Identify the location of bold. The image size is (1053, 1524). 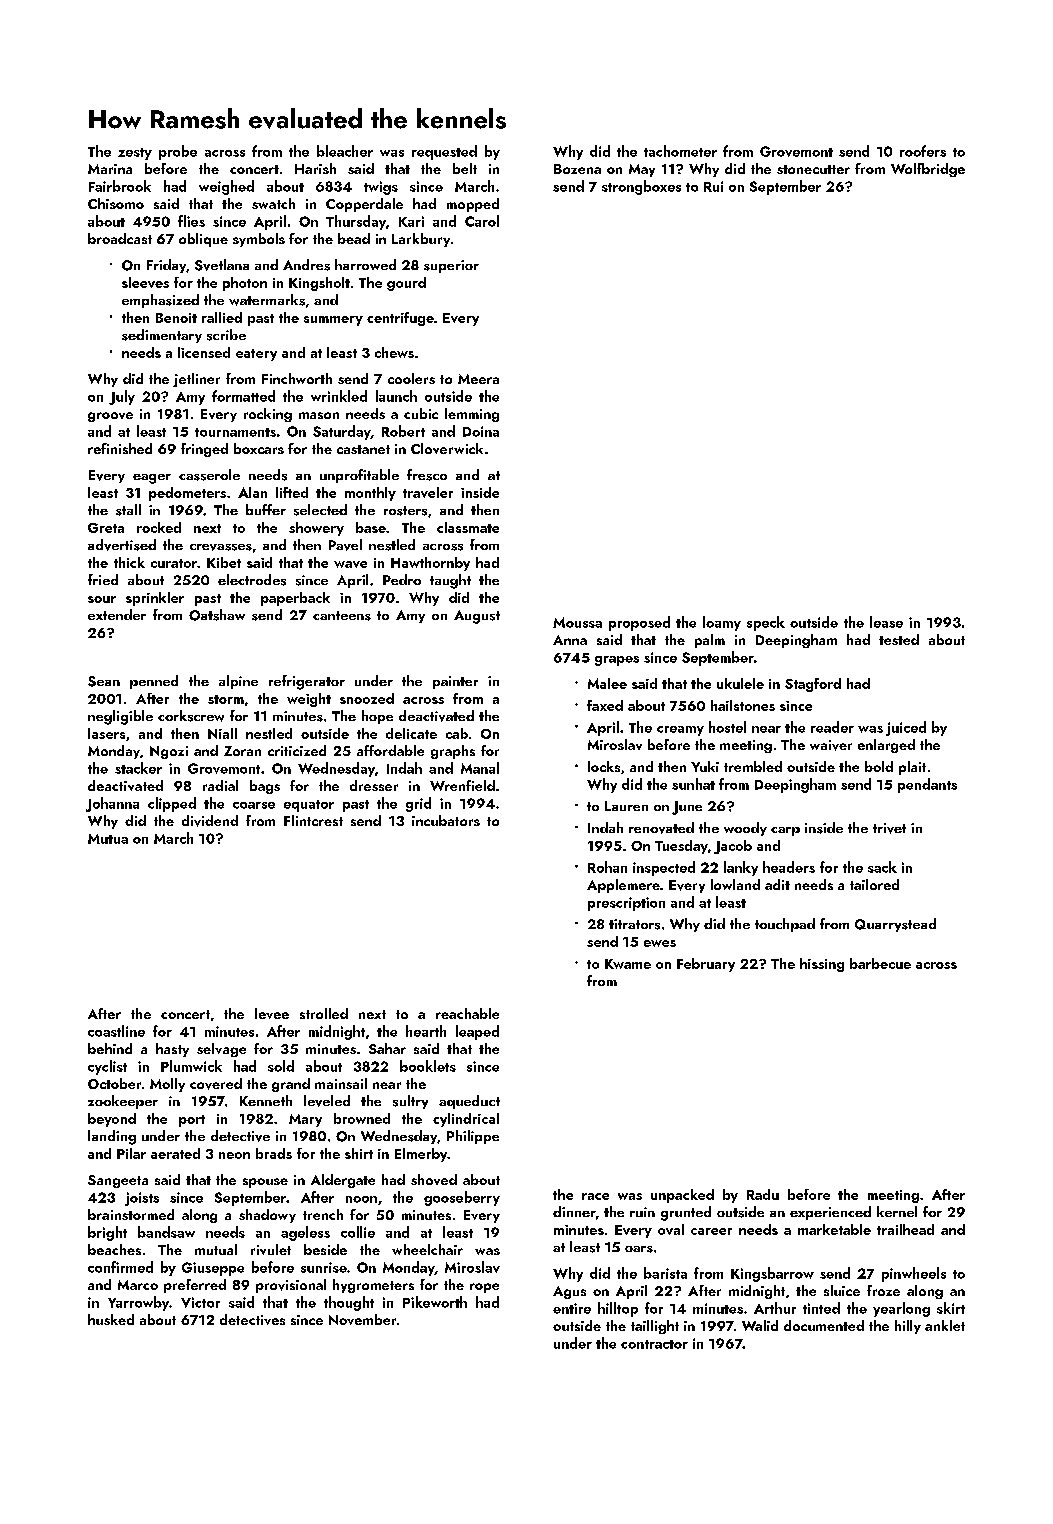
(879, 766).
